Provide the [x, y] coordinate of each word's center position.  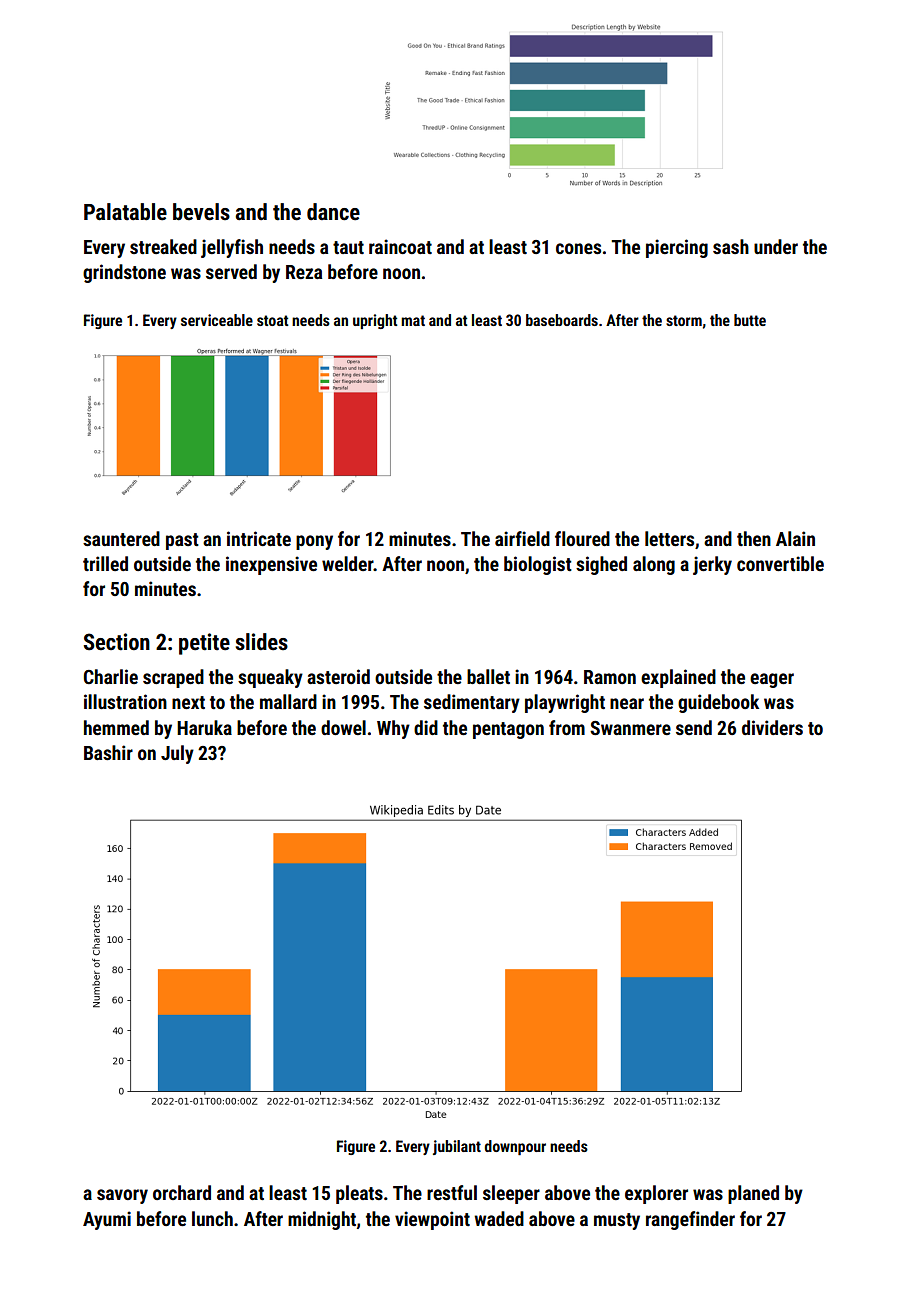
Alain [795, 538]
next [188, 702]
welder [348, 563]
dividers [772, 727]
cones [578, 248]
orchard [182, 1192]
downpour [515, 1147]
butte [750, 320]
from [567, 727]
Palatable [125, 212]
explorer [656, 1194]
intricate [259, 538]
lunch [212, 1218]
